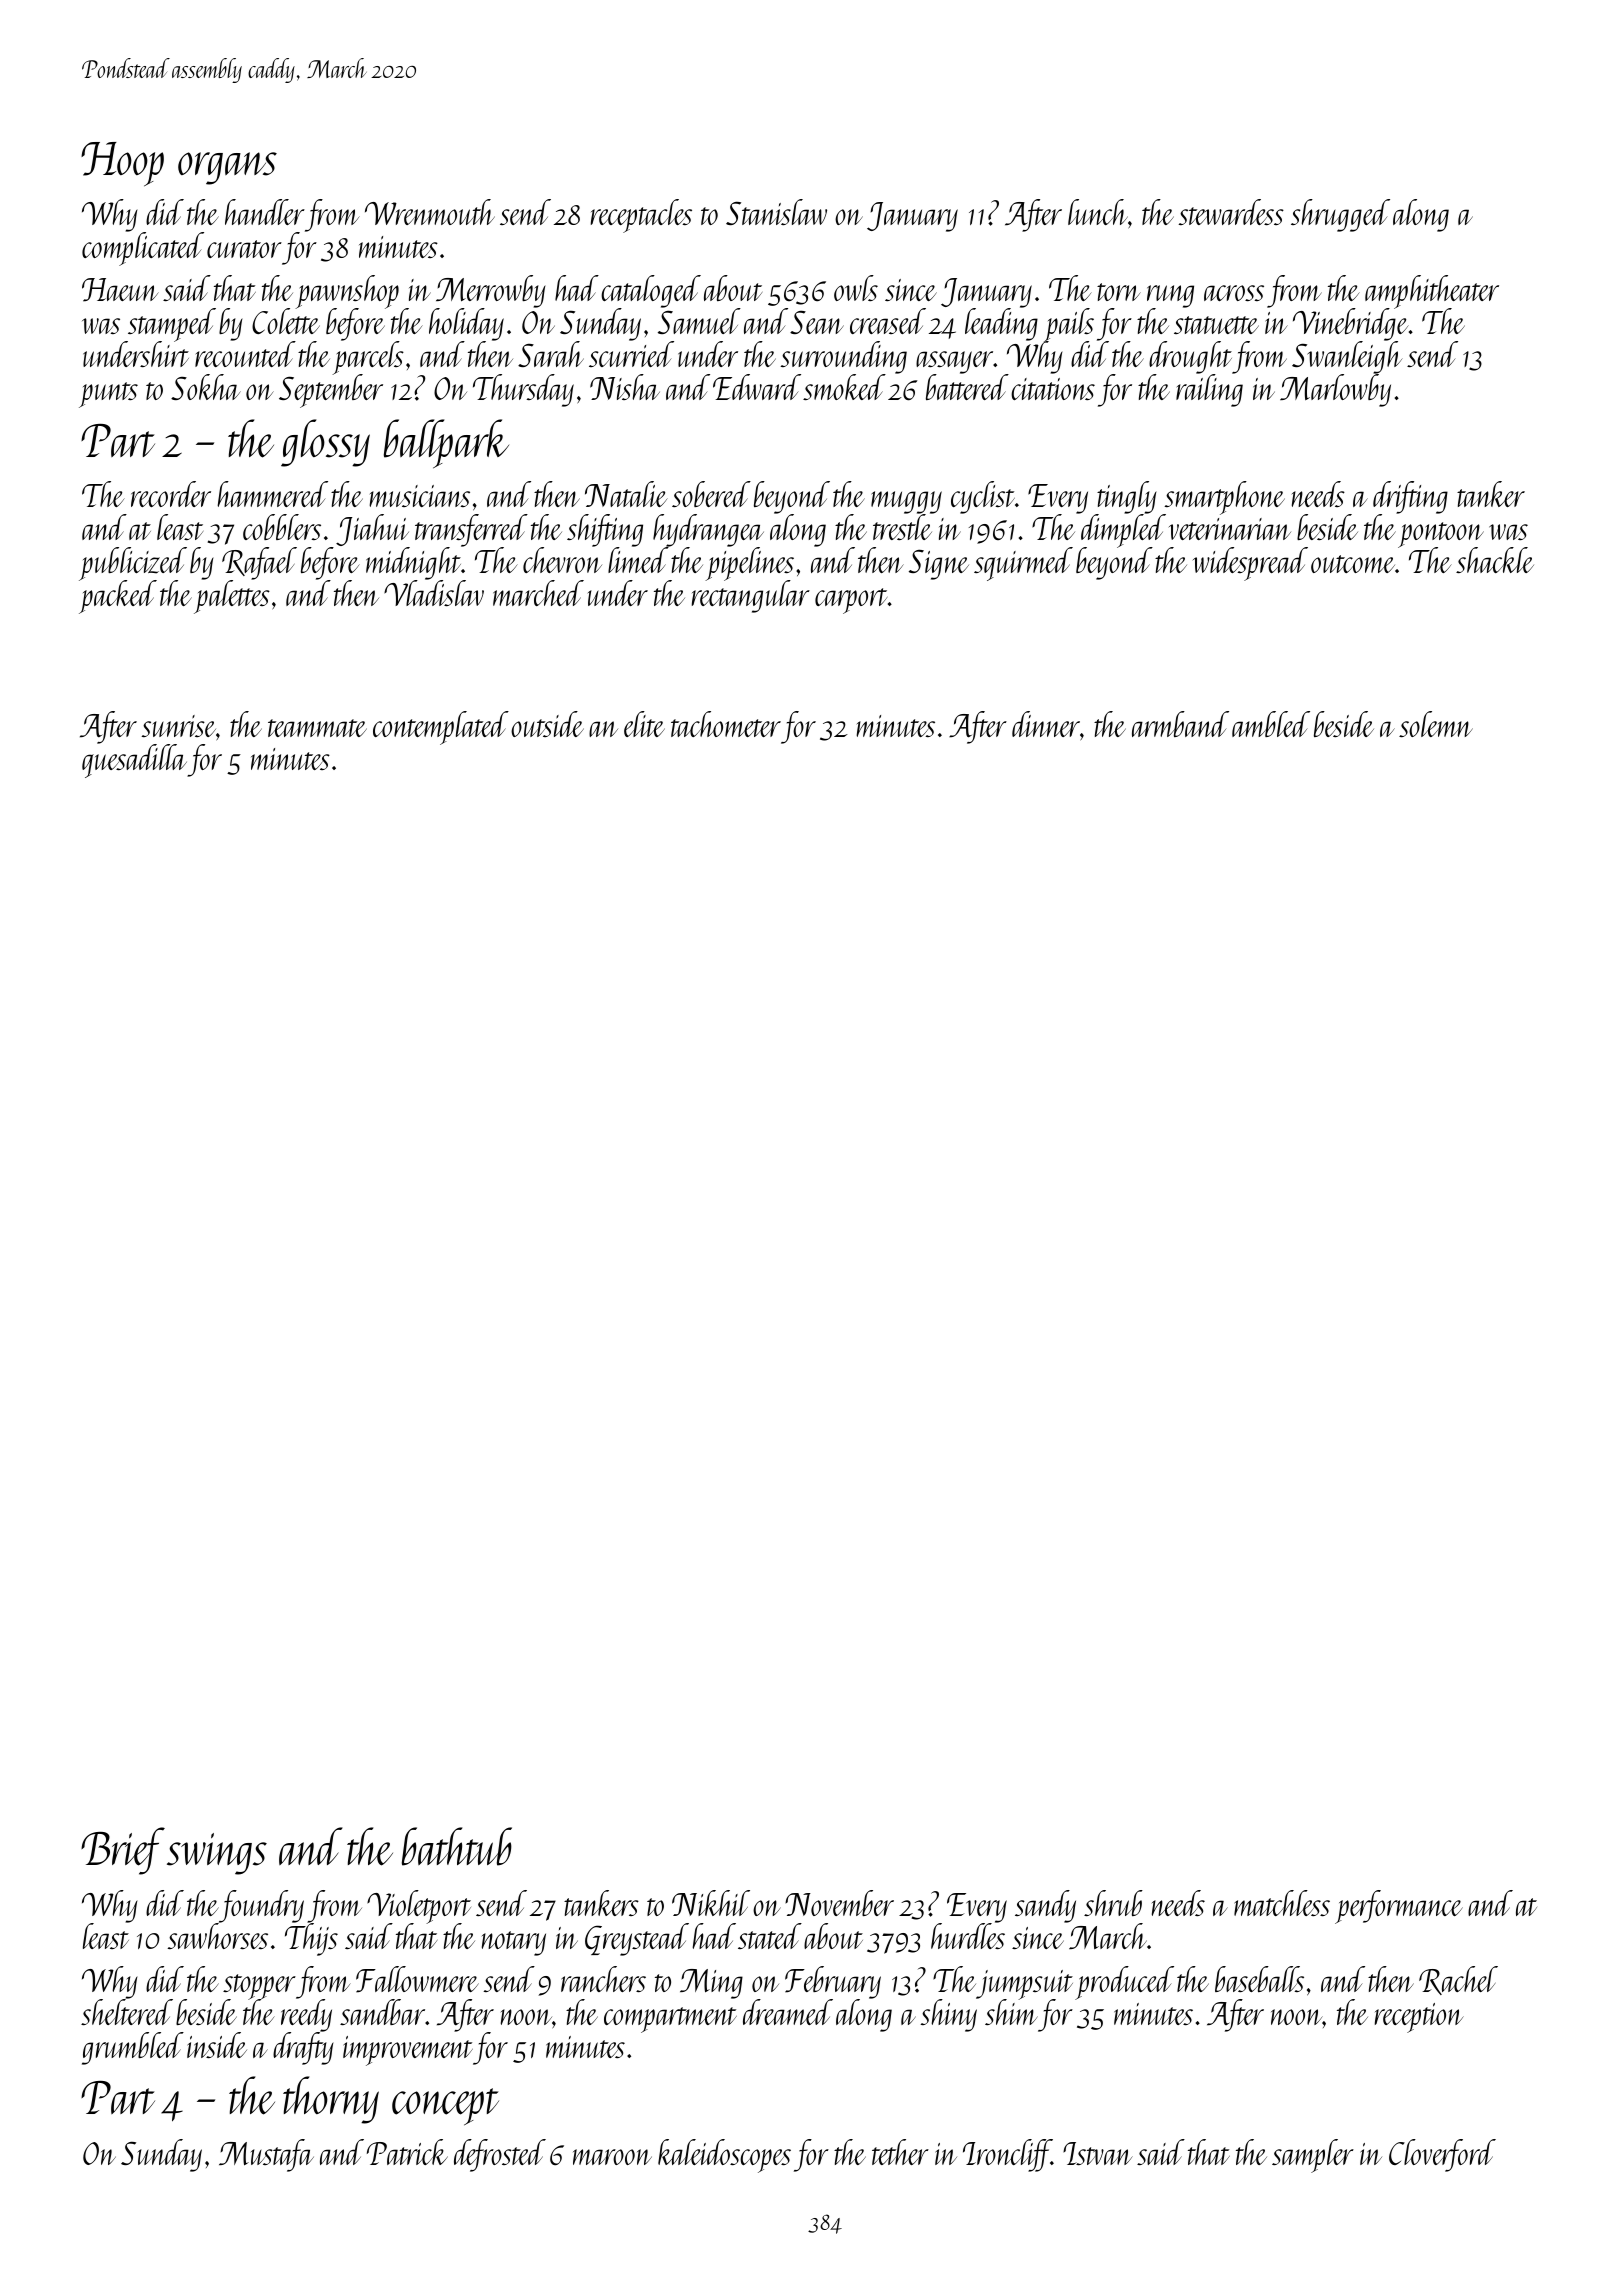 This image has height=2292, width=1620. I want to click on kaleidoscopes, so click(724, 2156).
